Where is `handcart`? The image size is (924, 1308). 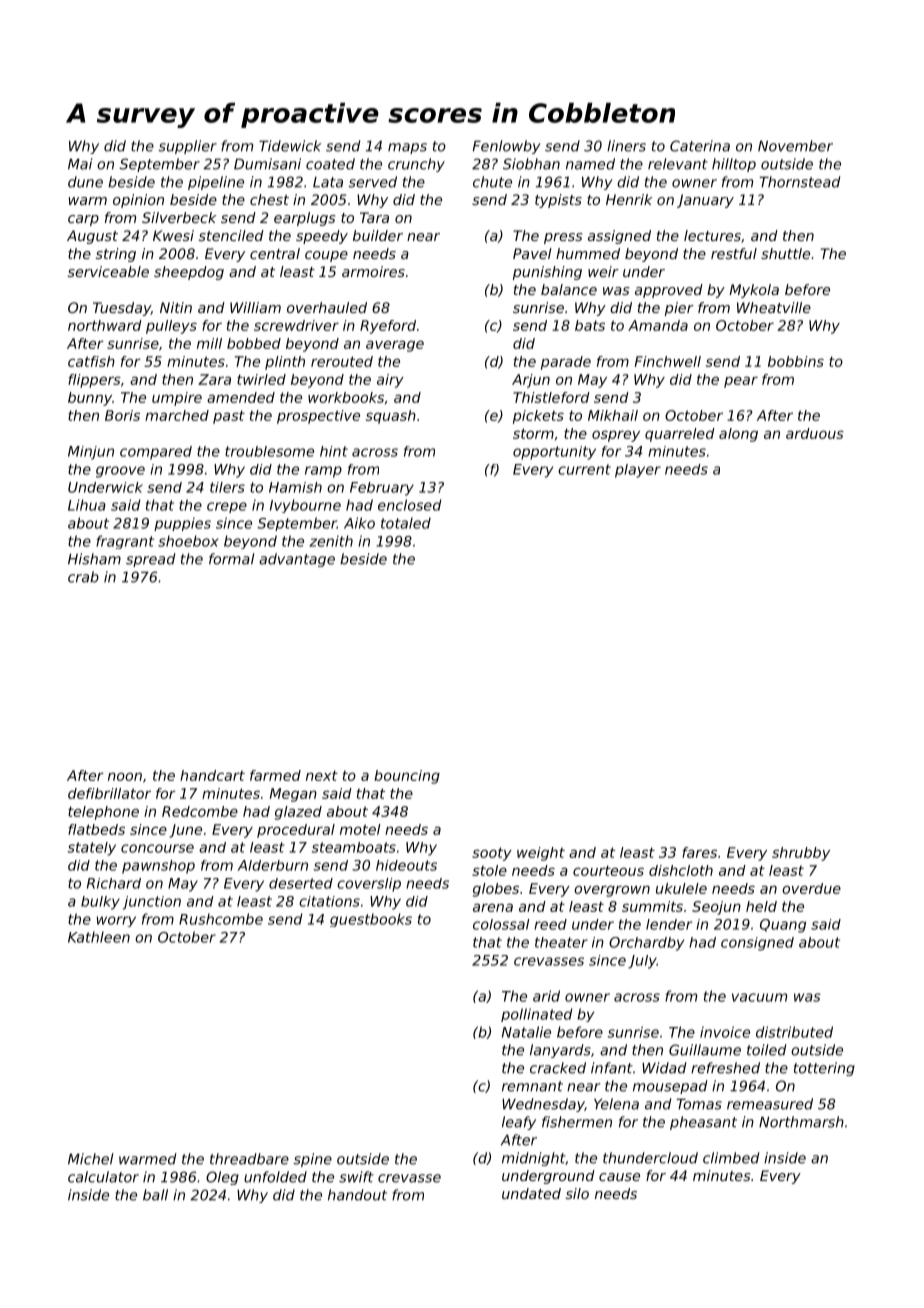
handcart is located at coordinates (212, 775).
